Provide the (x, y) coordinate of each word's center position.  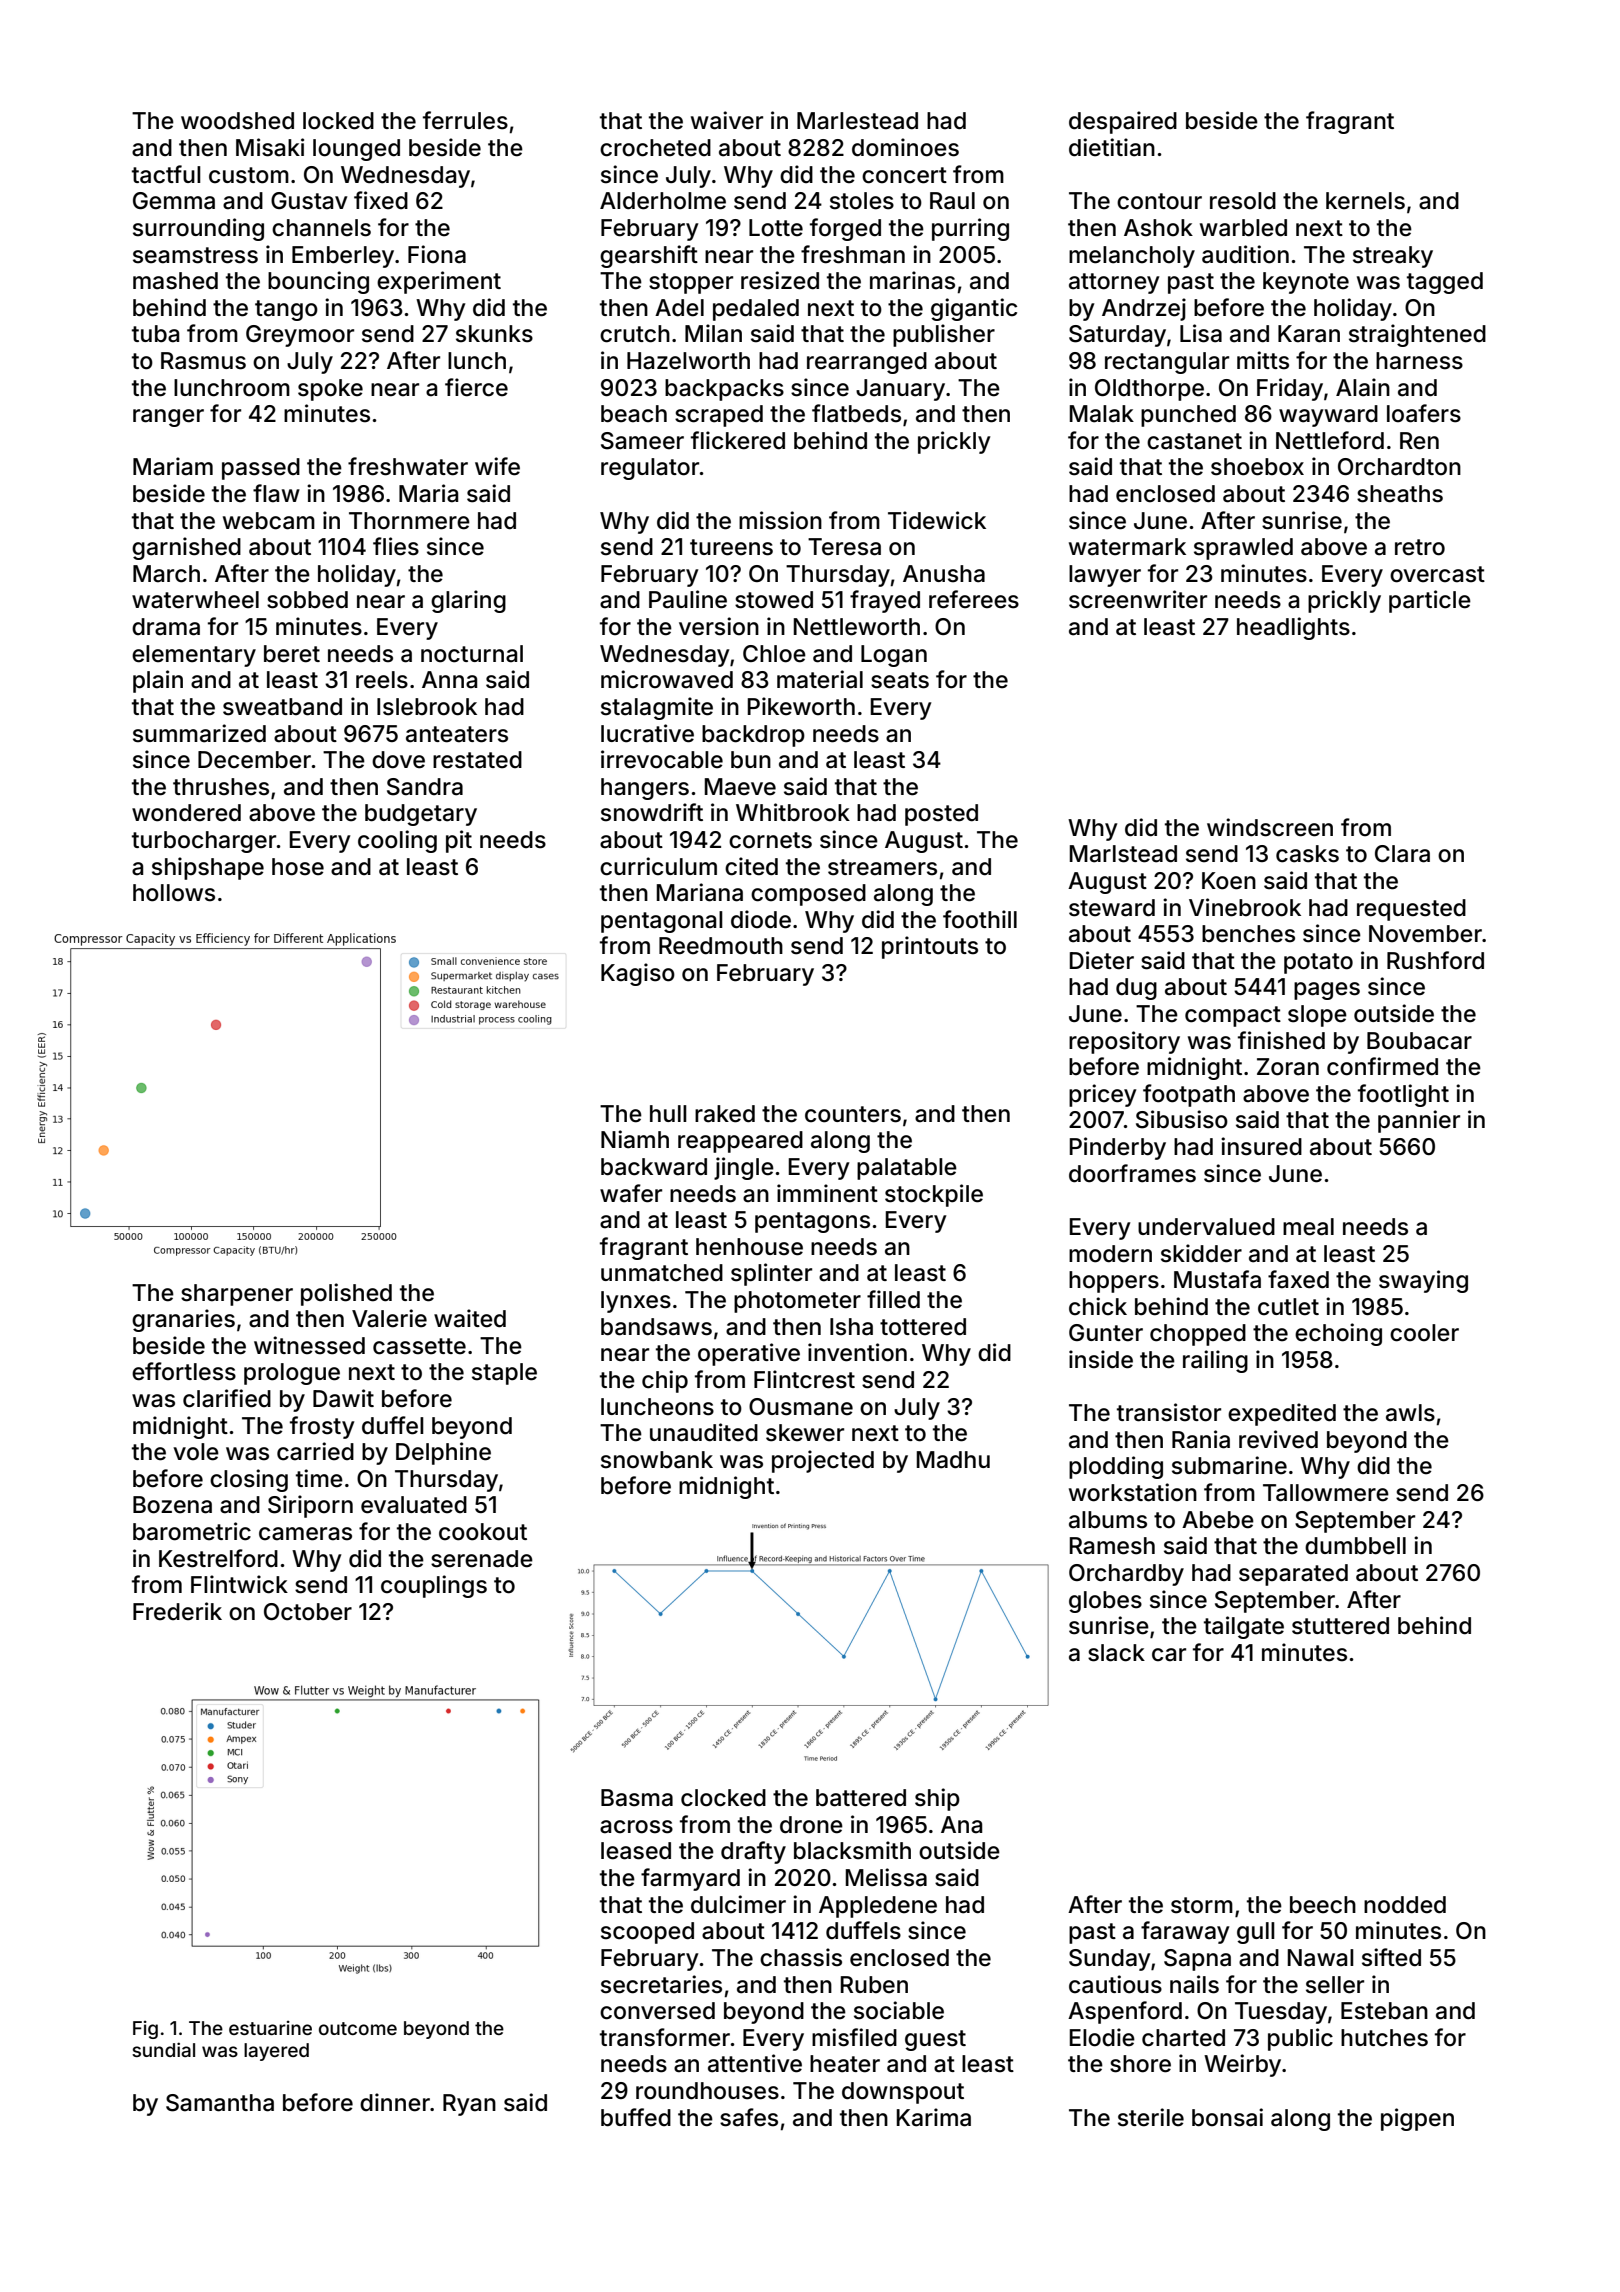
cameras (305, 1534)
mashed (175, 281)
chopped (1198, 1335)
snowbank (657, 1460)
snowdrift (652, 812)
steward (1112, 908)
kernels (1365, 201)
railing (1215, 1361)
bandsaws (656, 1327)
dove (398, 760)
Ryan (469, 2105)
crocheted (655, 148)
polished (346, 1294)
